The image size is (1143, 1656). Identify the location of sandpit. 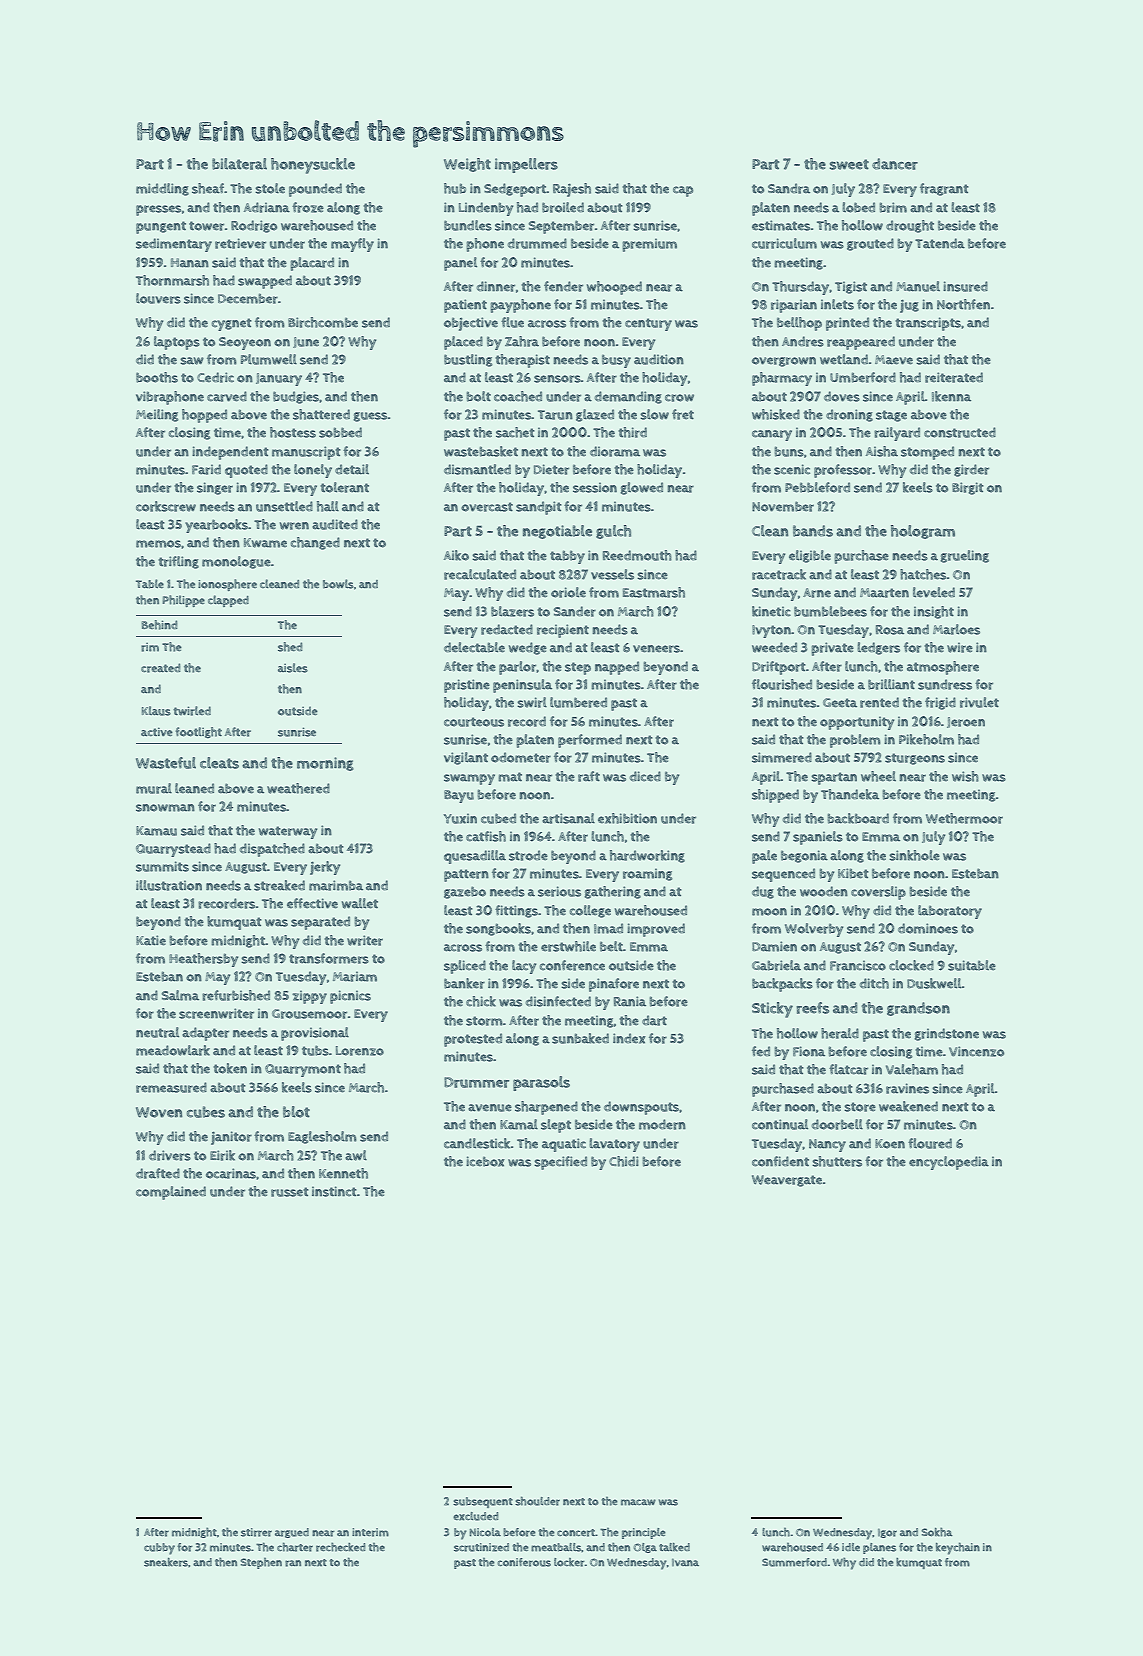
(538, 508).
